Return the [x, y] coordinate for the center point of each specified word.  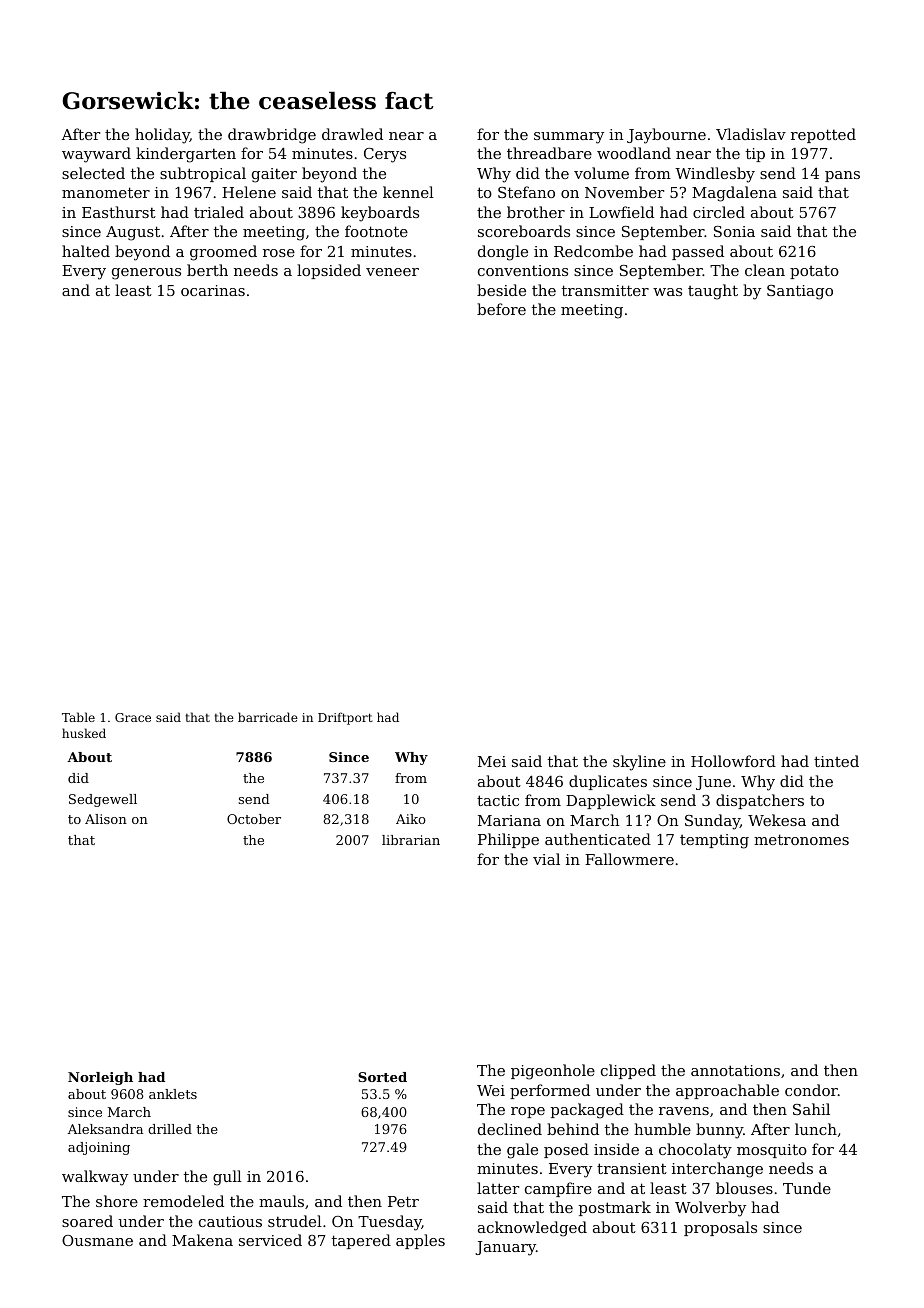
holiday [162, 136]
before [501, 309]
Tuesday [390, 1223]
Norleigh [100, 1078]
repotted [823, 135]
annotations [735, 1070]
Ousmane [97, 1240]
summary [569, 138]
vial [546, 859]
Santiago [800, 292]
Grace [133, 717]
